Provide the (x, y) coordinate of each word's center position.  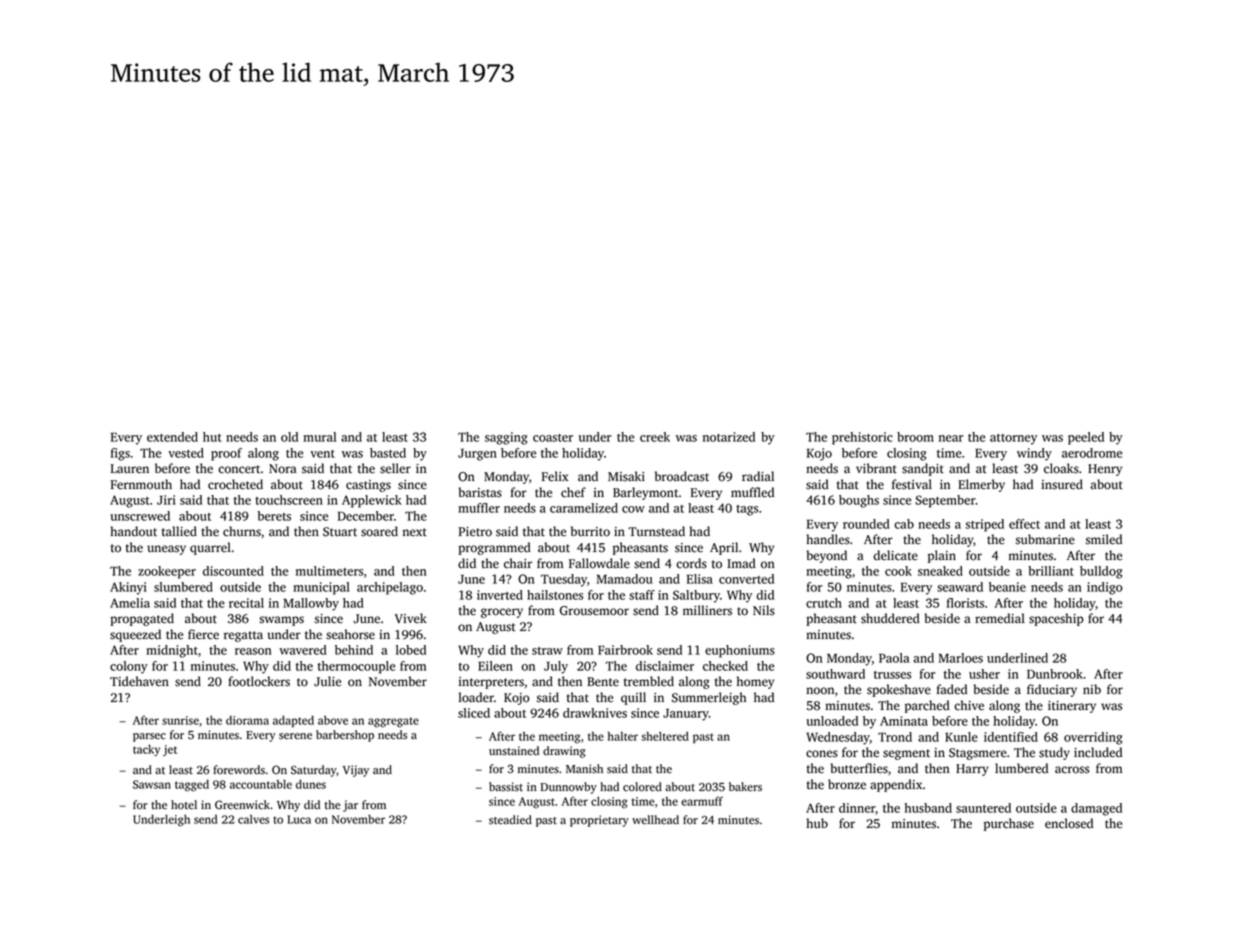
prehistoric (862, 438)
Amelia (130, 603)
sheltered (665, 736)
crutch (824, 603)
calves (253, 819)
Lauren (129, 469)
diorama (247, 720)
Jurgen (477, 455)
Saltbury (696, 596)
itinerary (1072, 707)
